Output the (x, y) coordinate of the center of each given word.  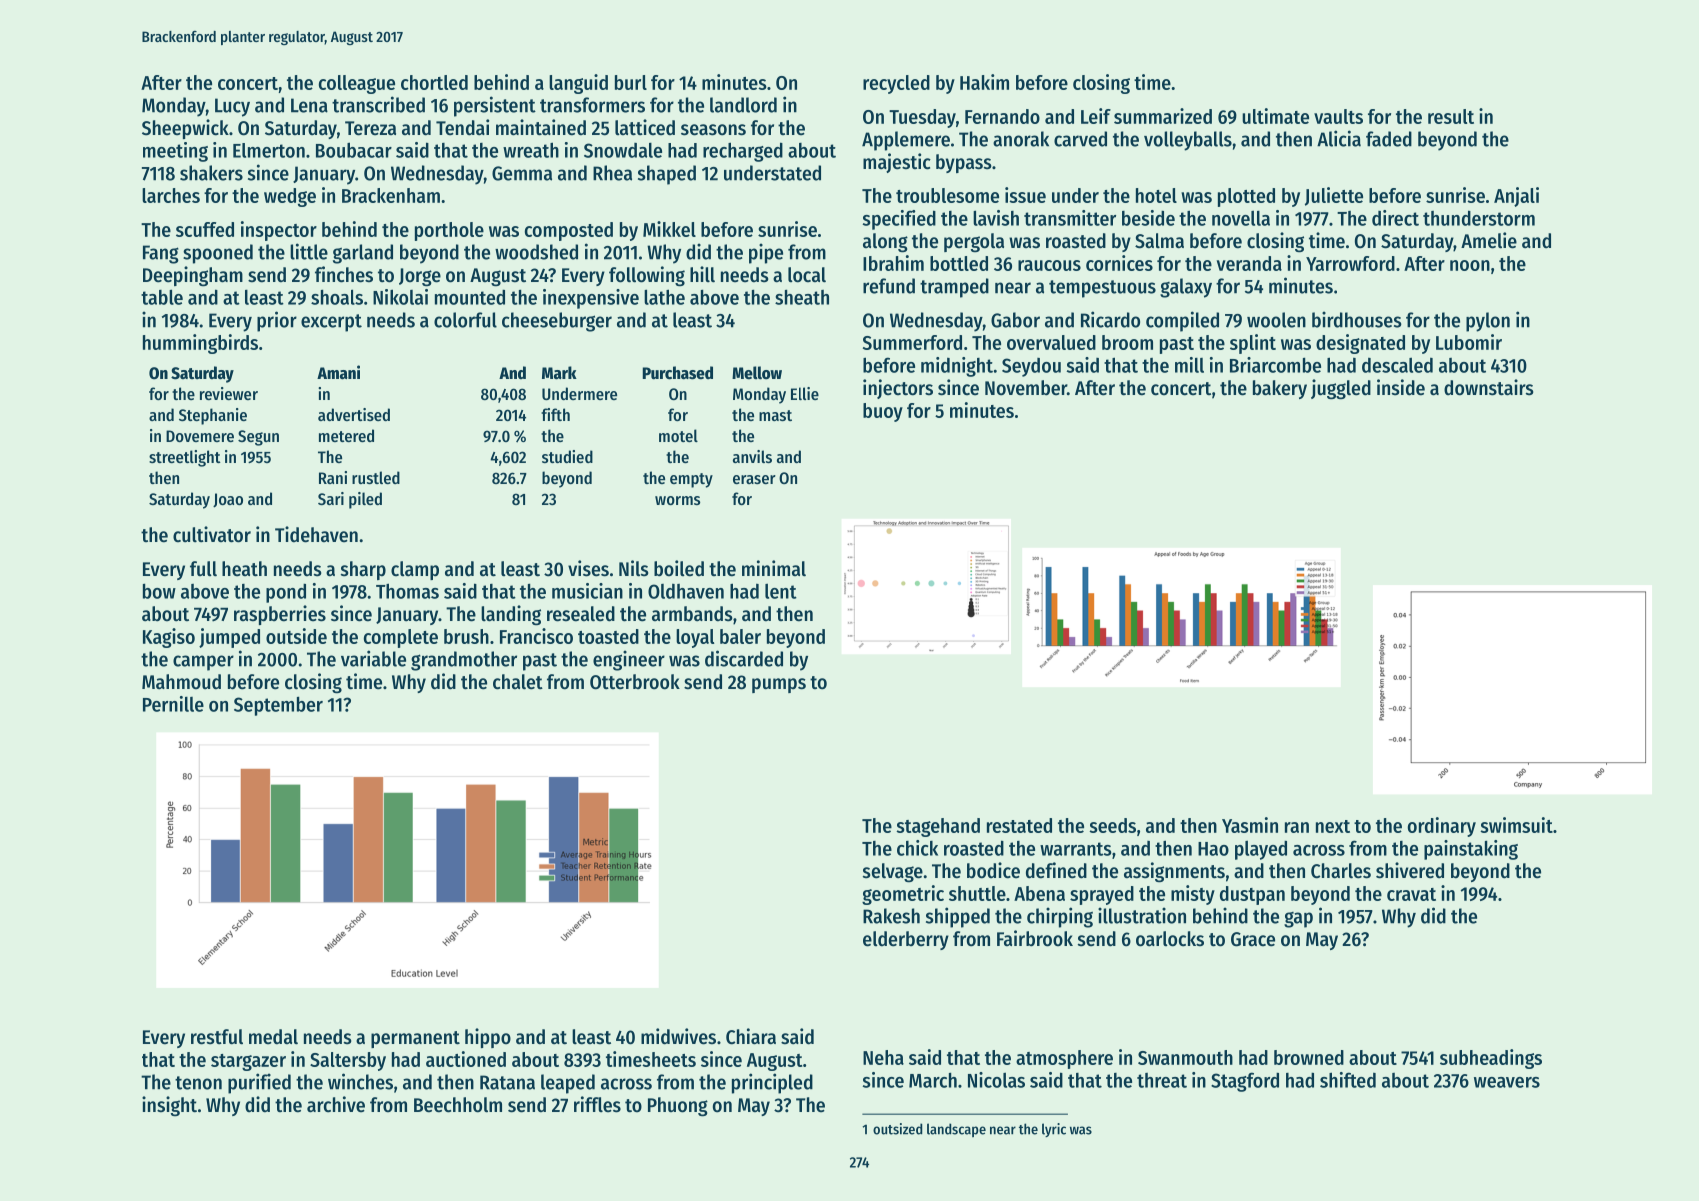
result (1451, 116)
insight (169, 1106)
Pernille (173, 704)
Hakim (984, 82)
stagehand (938, 827)
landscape (956, 1130)
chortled (434, 82)
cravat (1411, 894)
